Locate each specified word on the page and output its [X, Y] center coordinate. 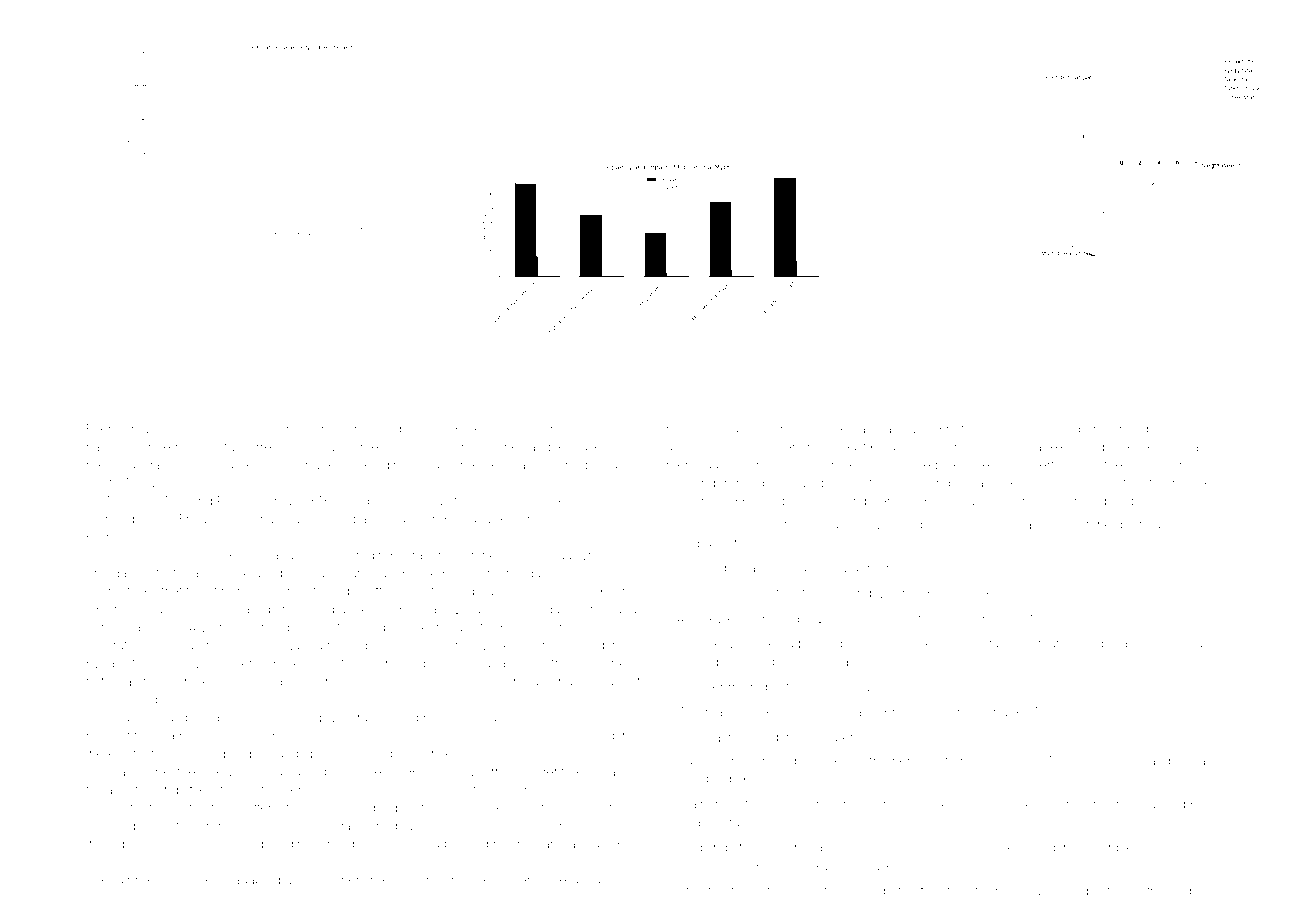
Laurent [108, 591]
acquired [1160, 805]
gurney [1094, 431]
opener [209, 431]
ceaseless [747, 429]
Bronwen [802, 524]
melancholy [584, 791]
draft [1161, 500]
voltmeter [199, 808]
